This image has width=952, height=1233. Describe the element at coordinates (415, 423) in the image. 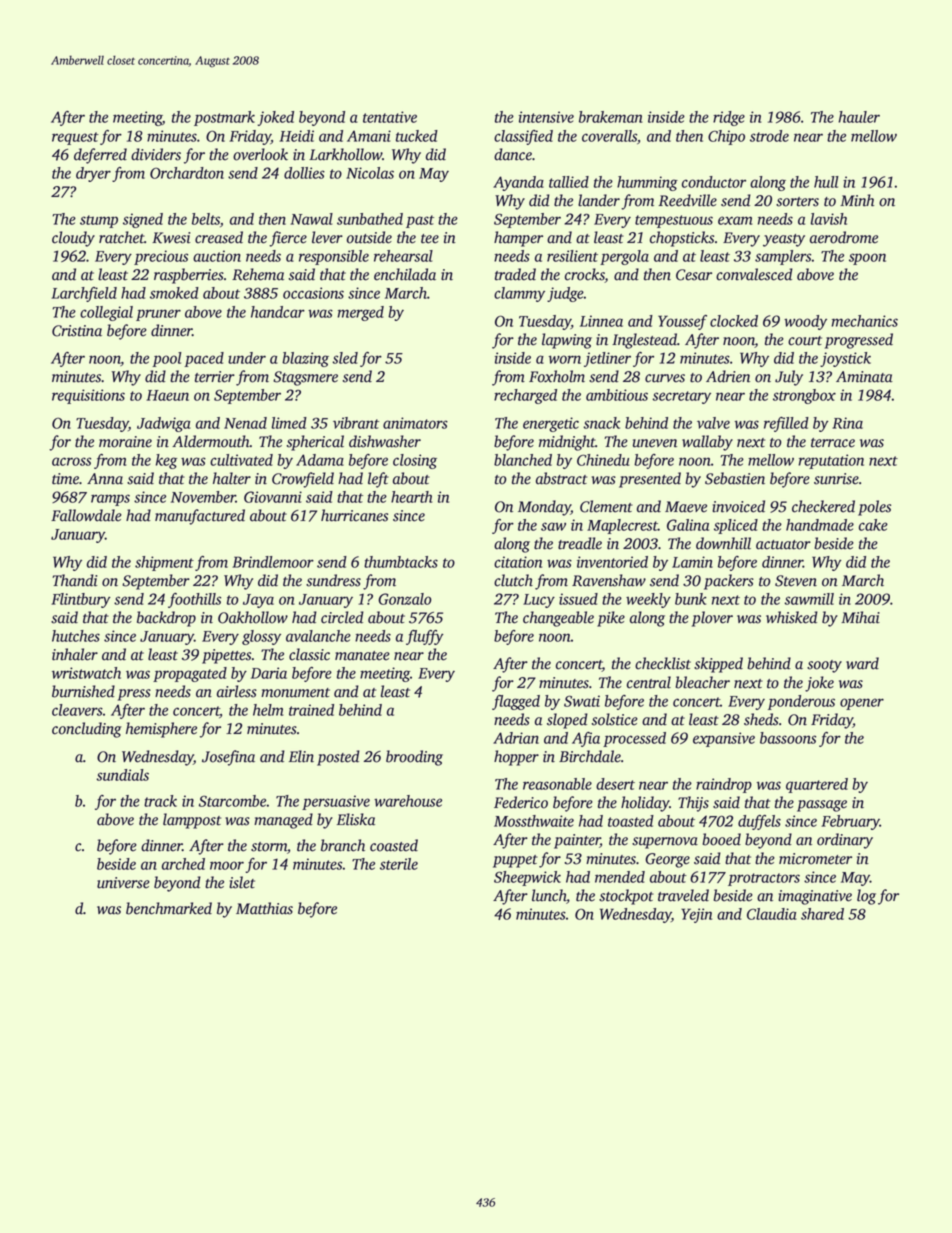

I see `animators` at that location.
